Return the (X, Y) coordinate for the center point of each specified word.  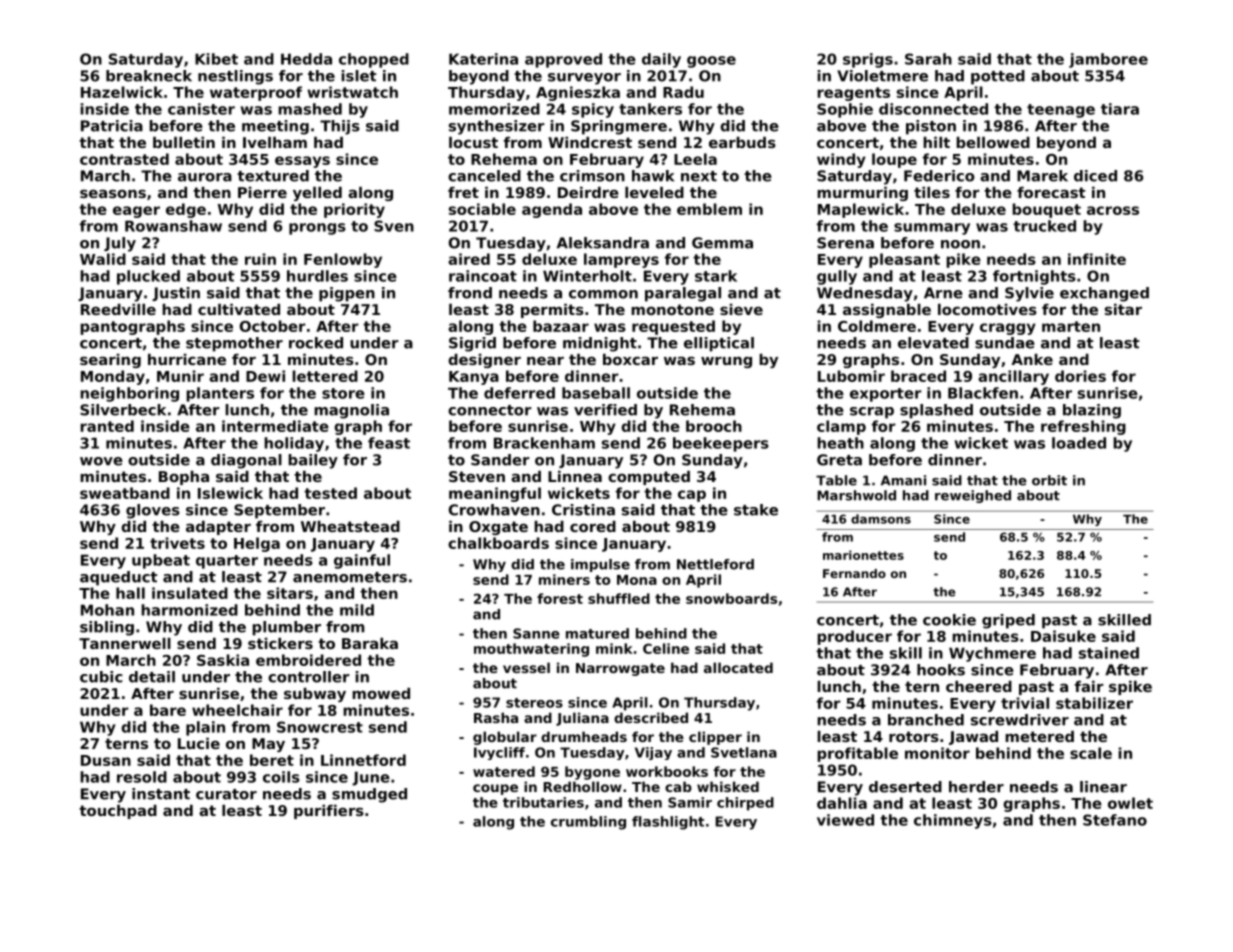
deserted (905, 787)
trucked (1044, 226)
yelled (317, 194)
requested (673, 327)
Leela (695, 159)
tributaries (543, 802)
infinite (1097, 259)
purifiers (329, 812)
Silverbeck (123, 410)
